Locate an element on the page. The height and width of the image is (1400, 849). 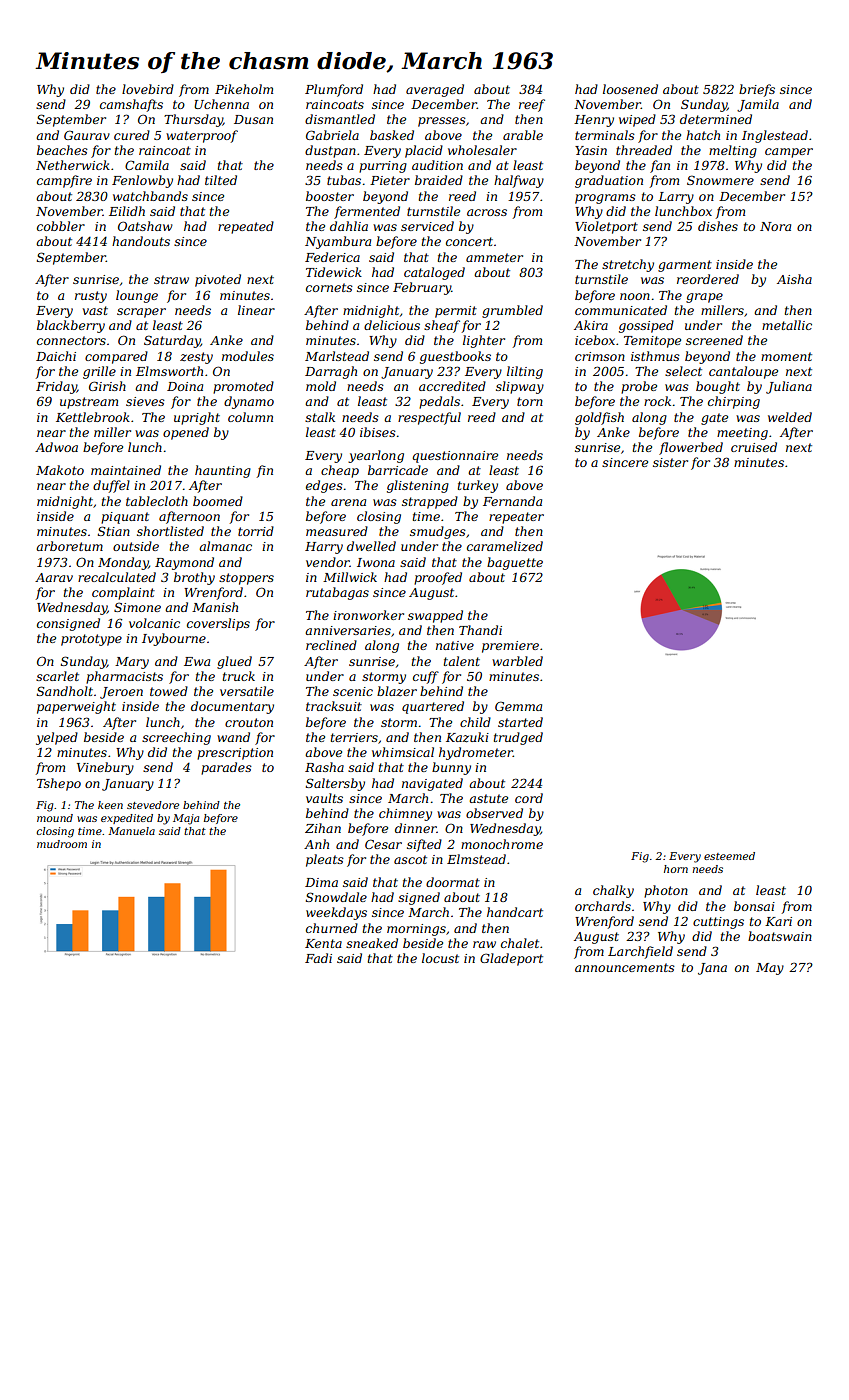
Juliana is located at coordinates (789, 387).
